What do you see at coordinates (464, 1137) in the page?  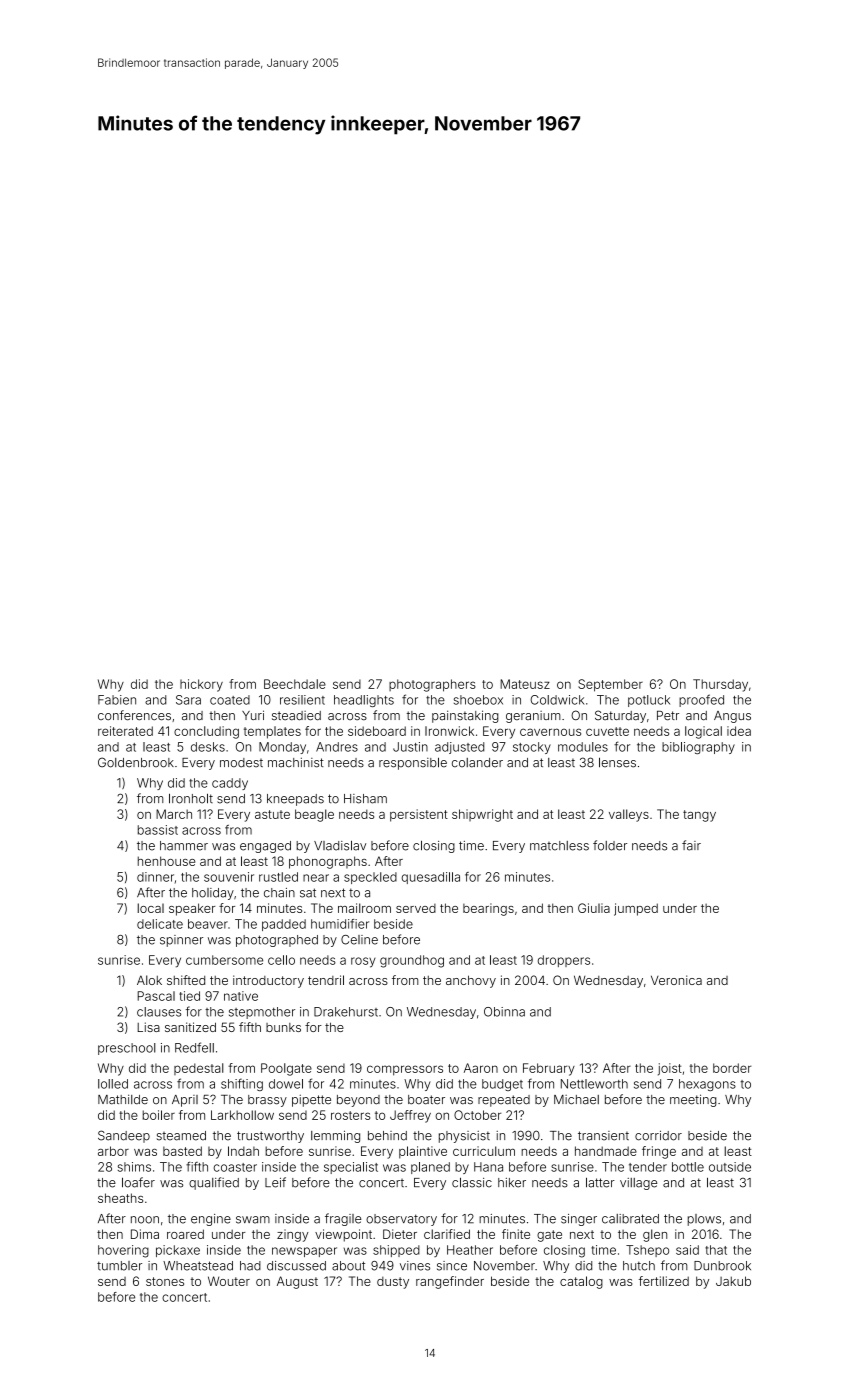 I see `physicist` at bounding box center [464, 1137].
